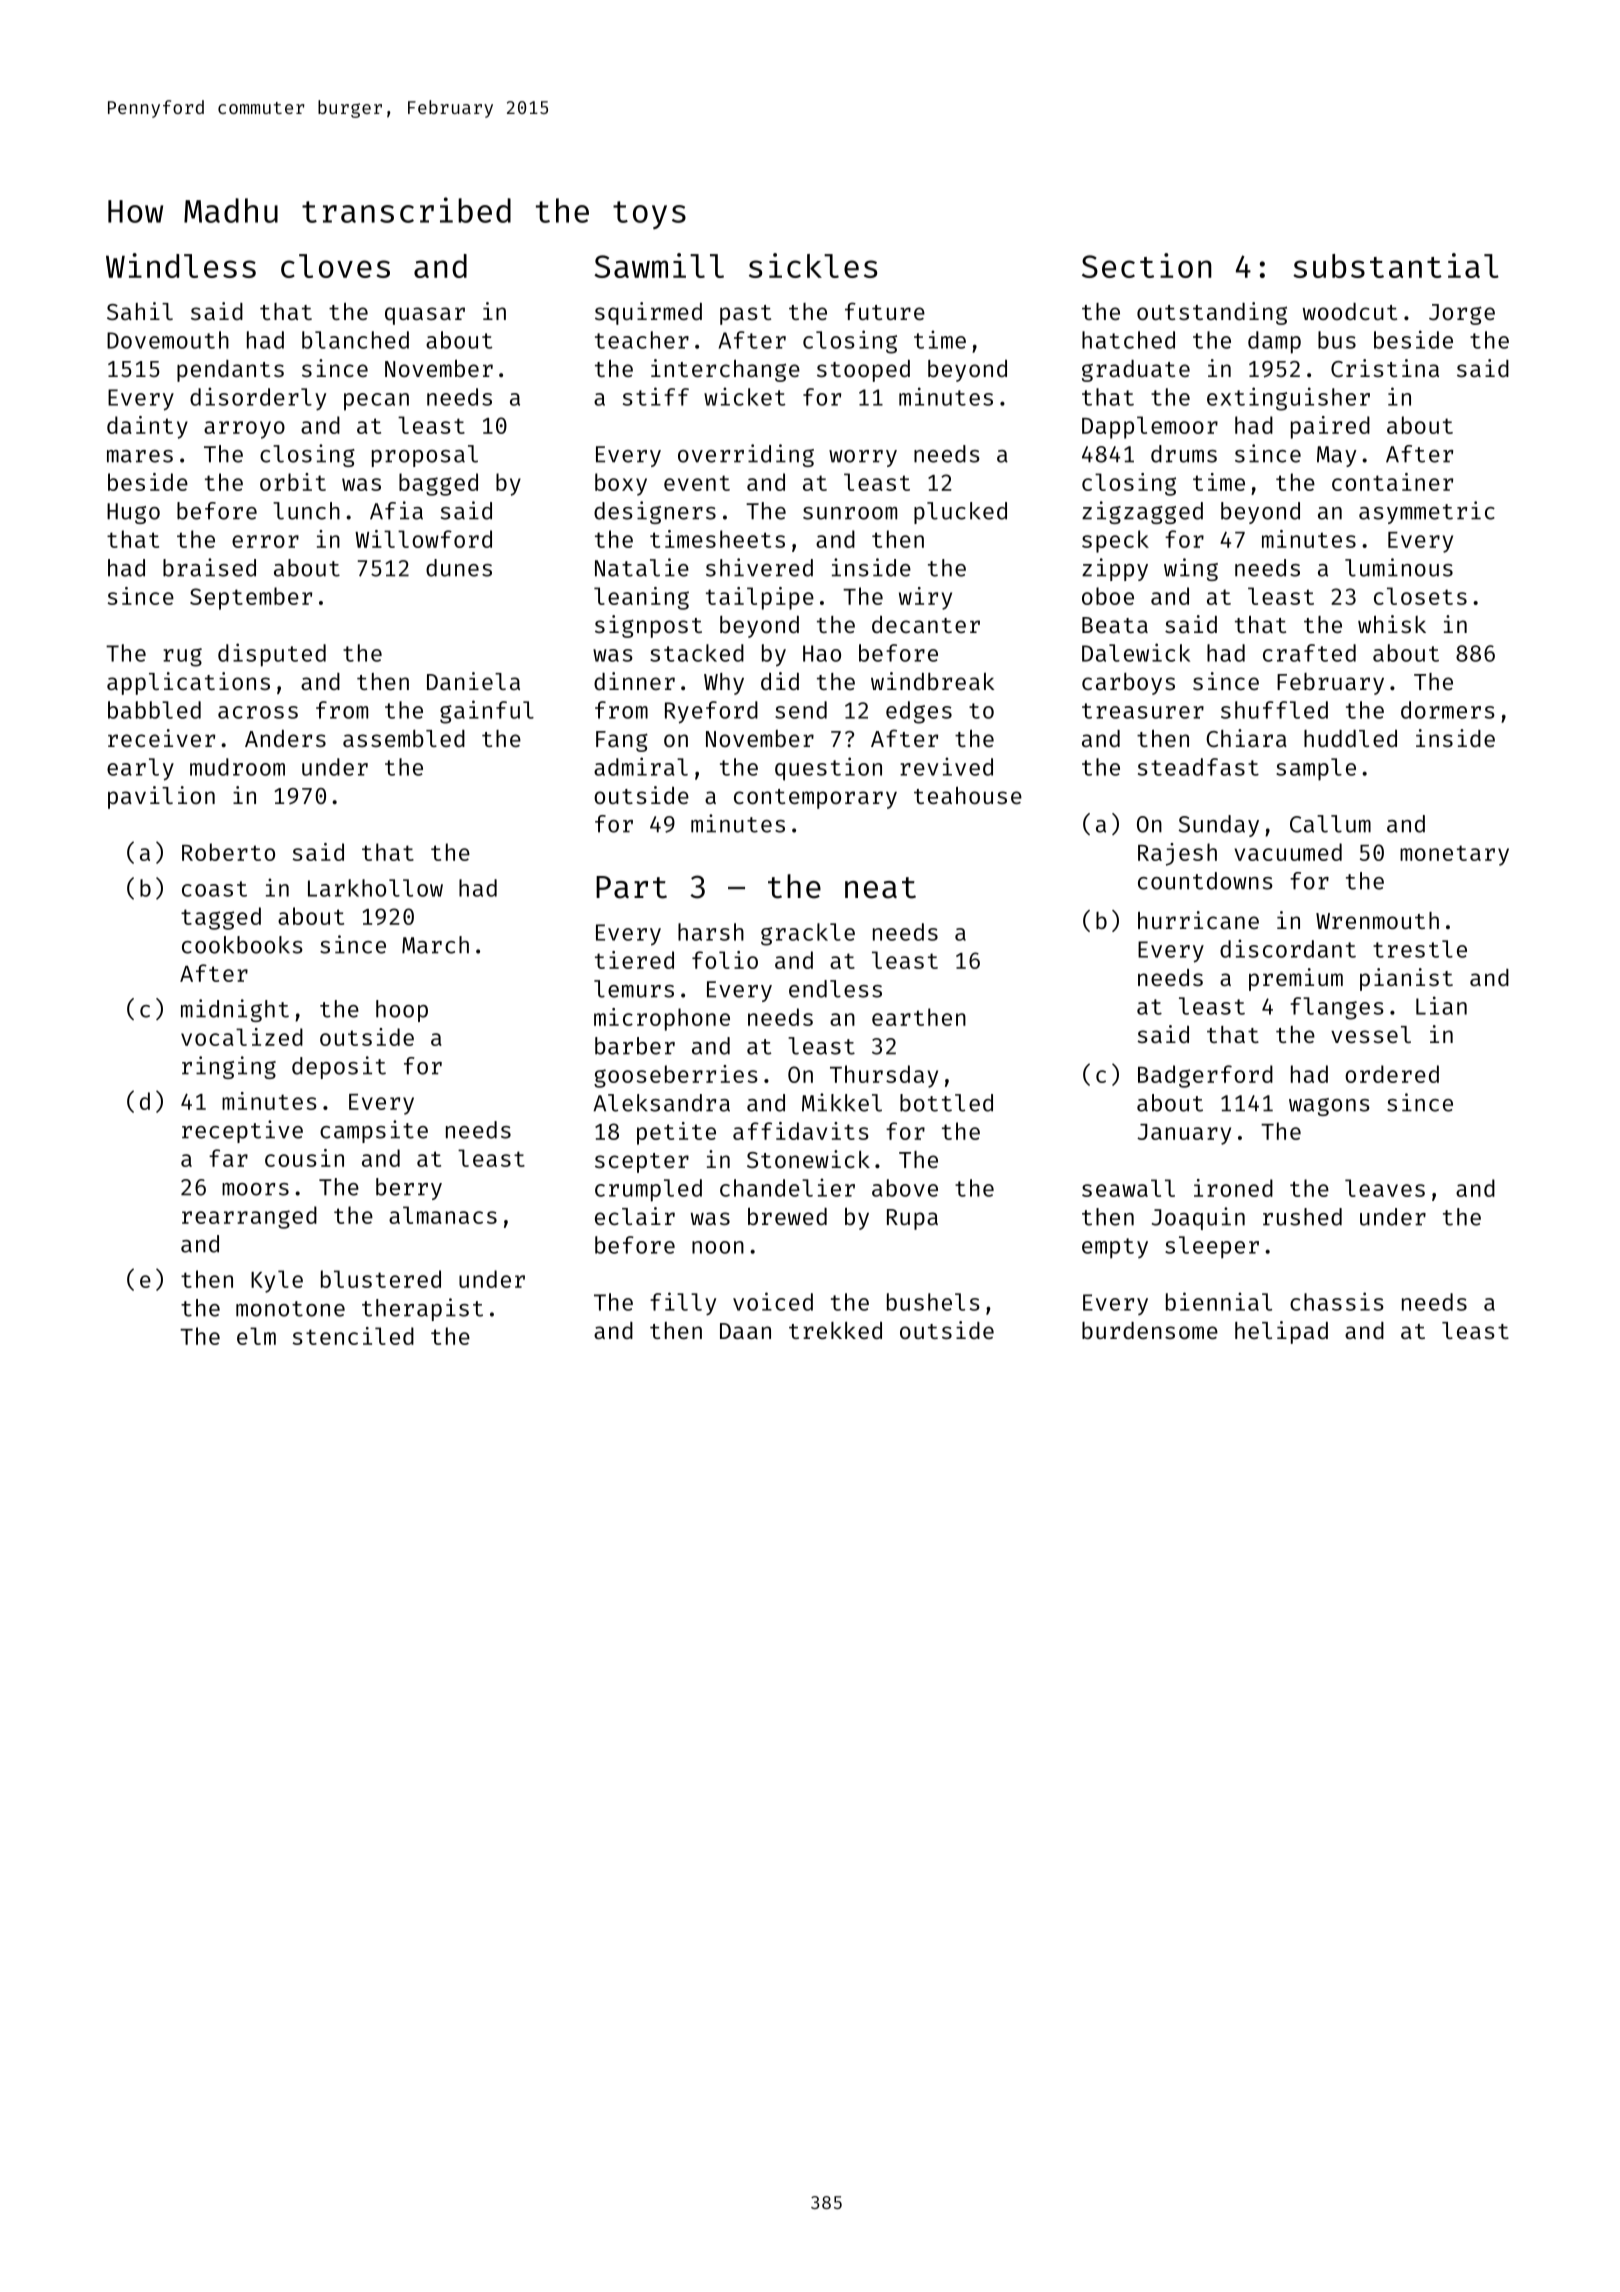 Image resolution: width=1620 pixels, height=2292 pixels. What do you see at coordinates (815, 799) in the image?
I see `contemporary` at bounding box center [815, 799].
